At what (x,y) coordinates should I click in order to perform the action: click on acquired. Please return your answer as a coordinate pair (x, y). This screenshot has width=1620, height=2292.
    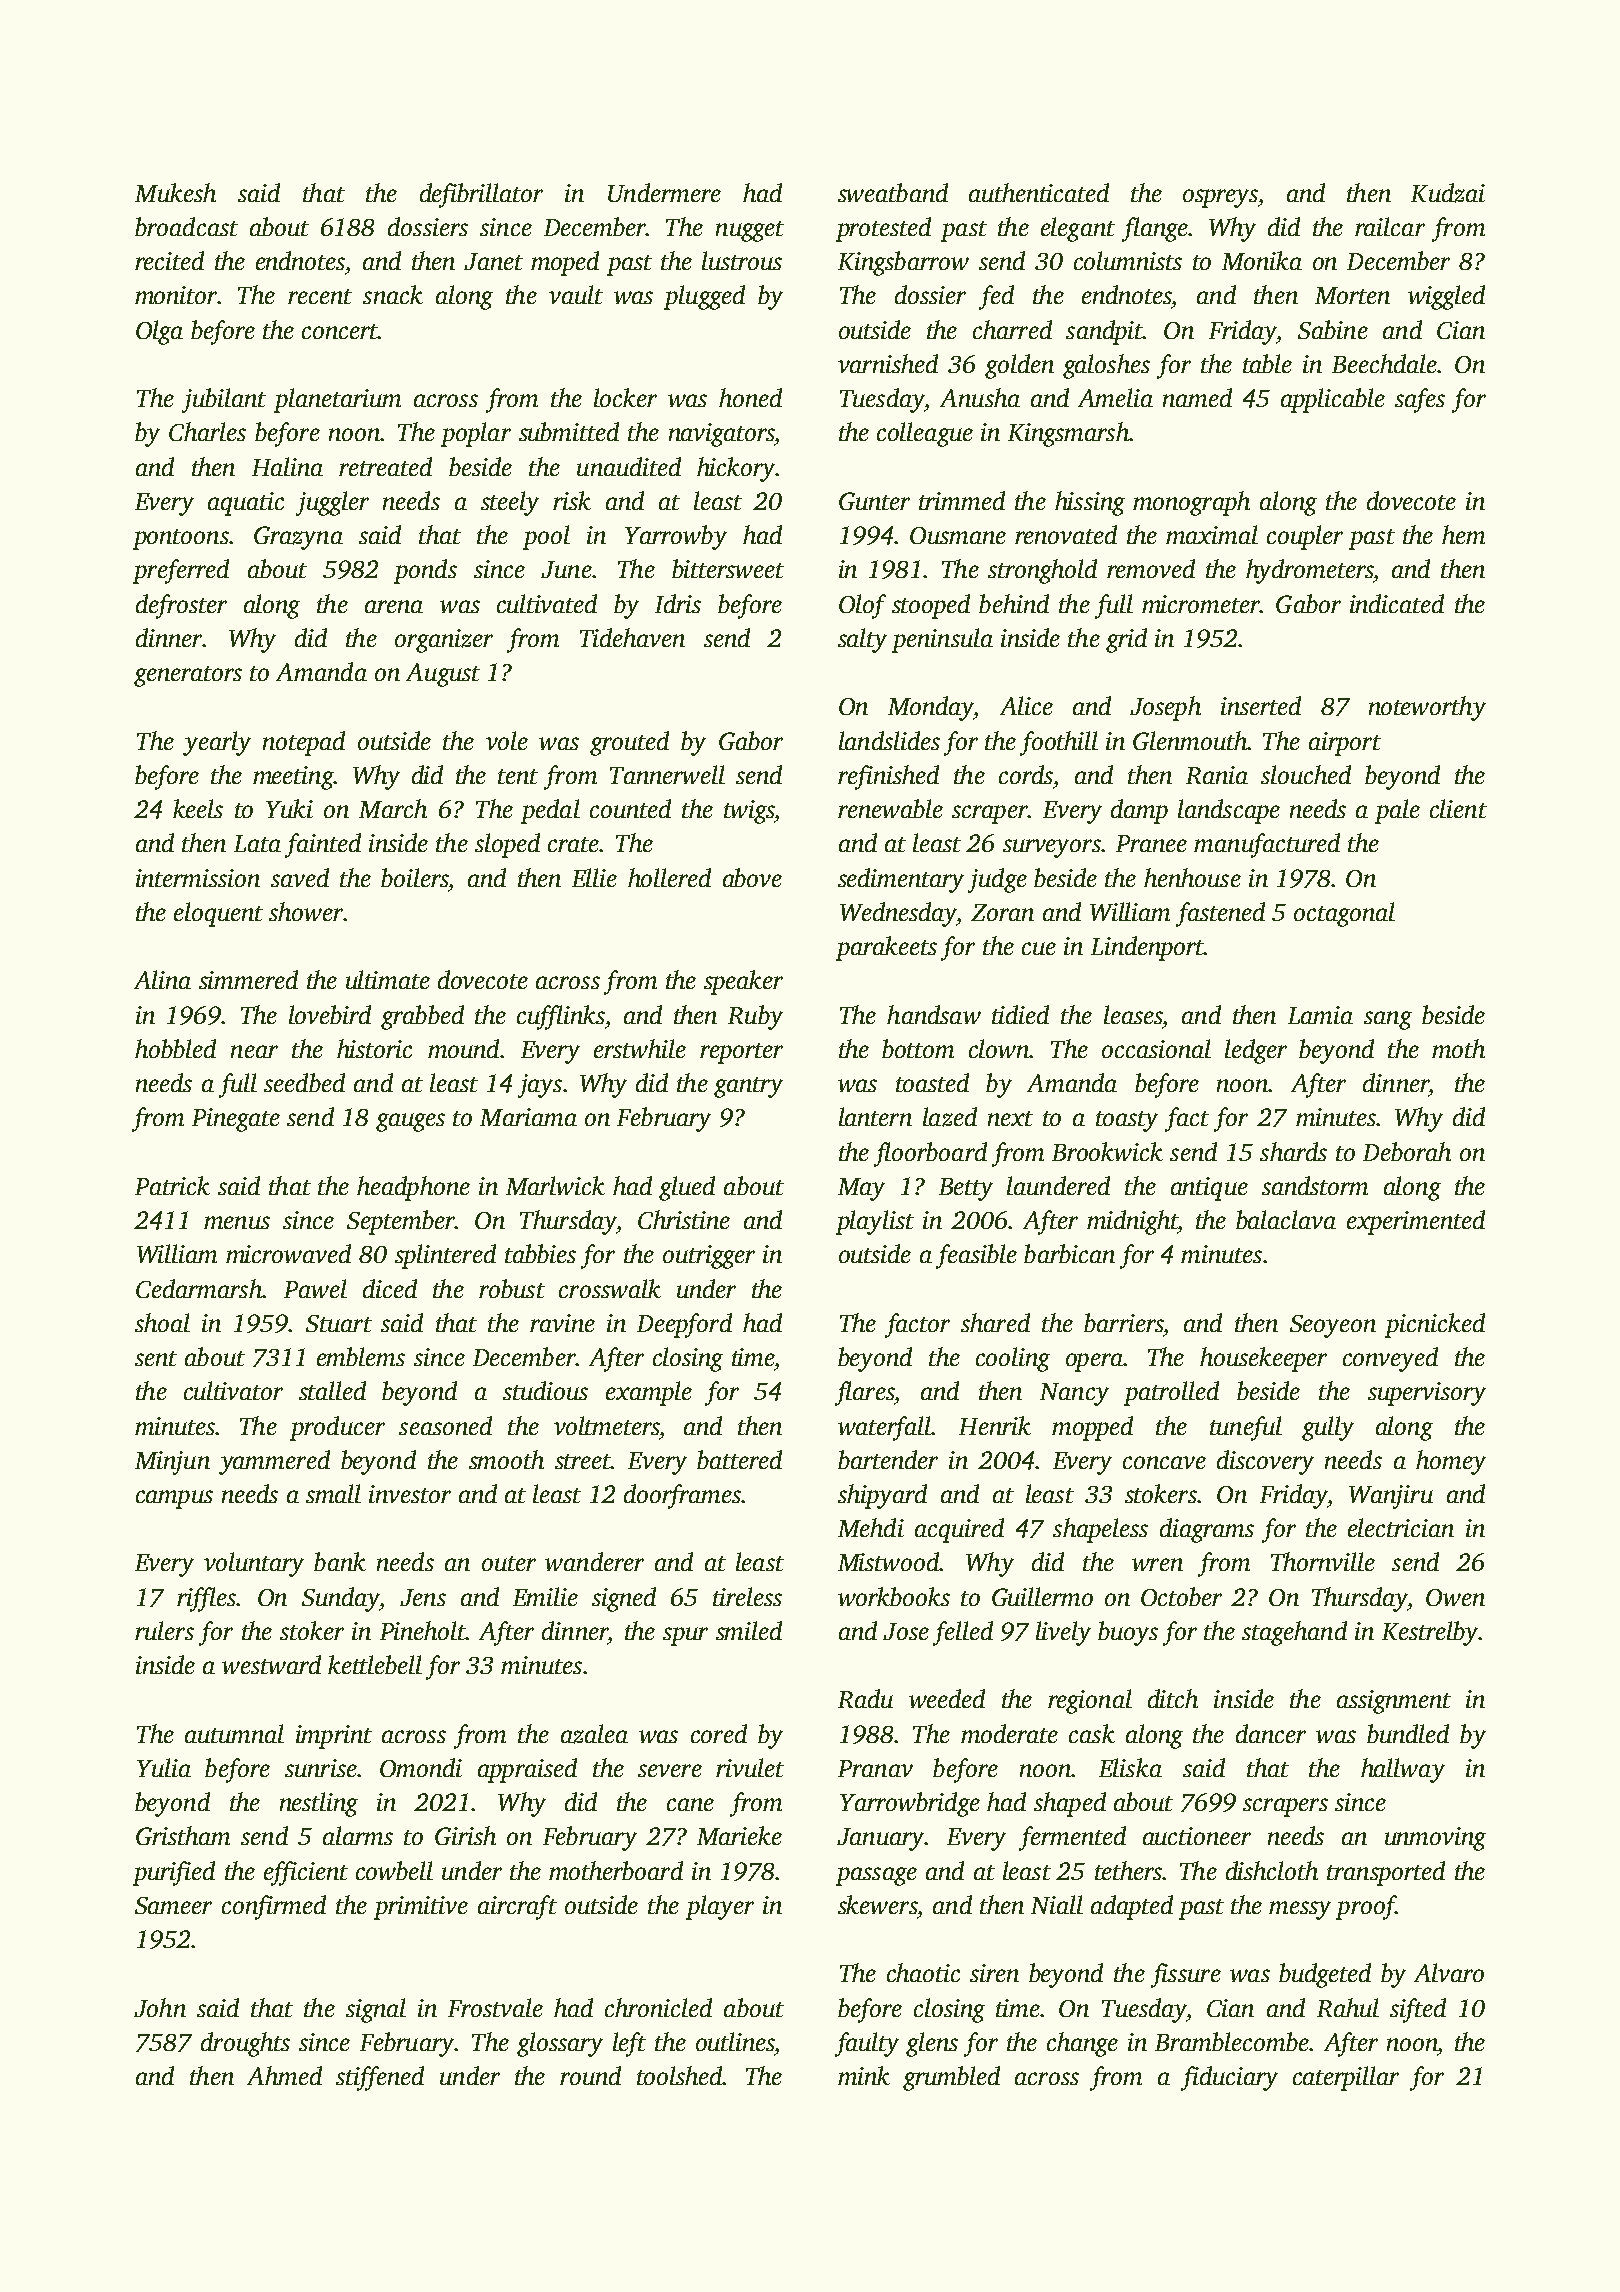
    Looking at the image, I should click on (959, 1530).
